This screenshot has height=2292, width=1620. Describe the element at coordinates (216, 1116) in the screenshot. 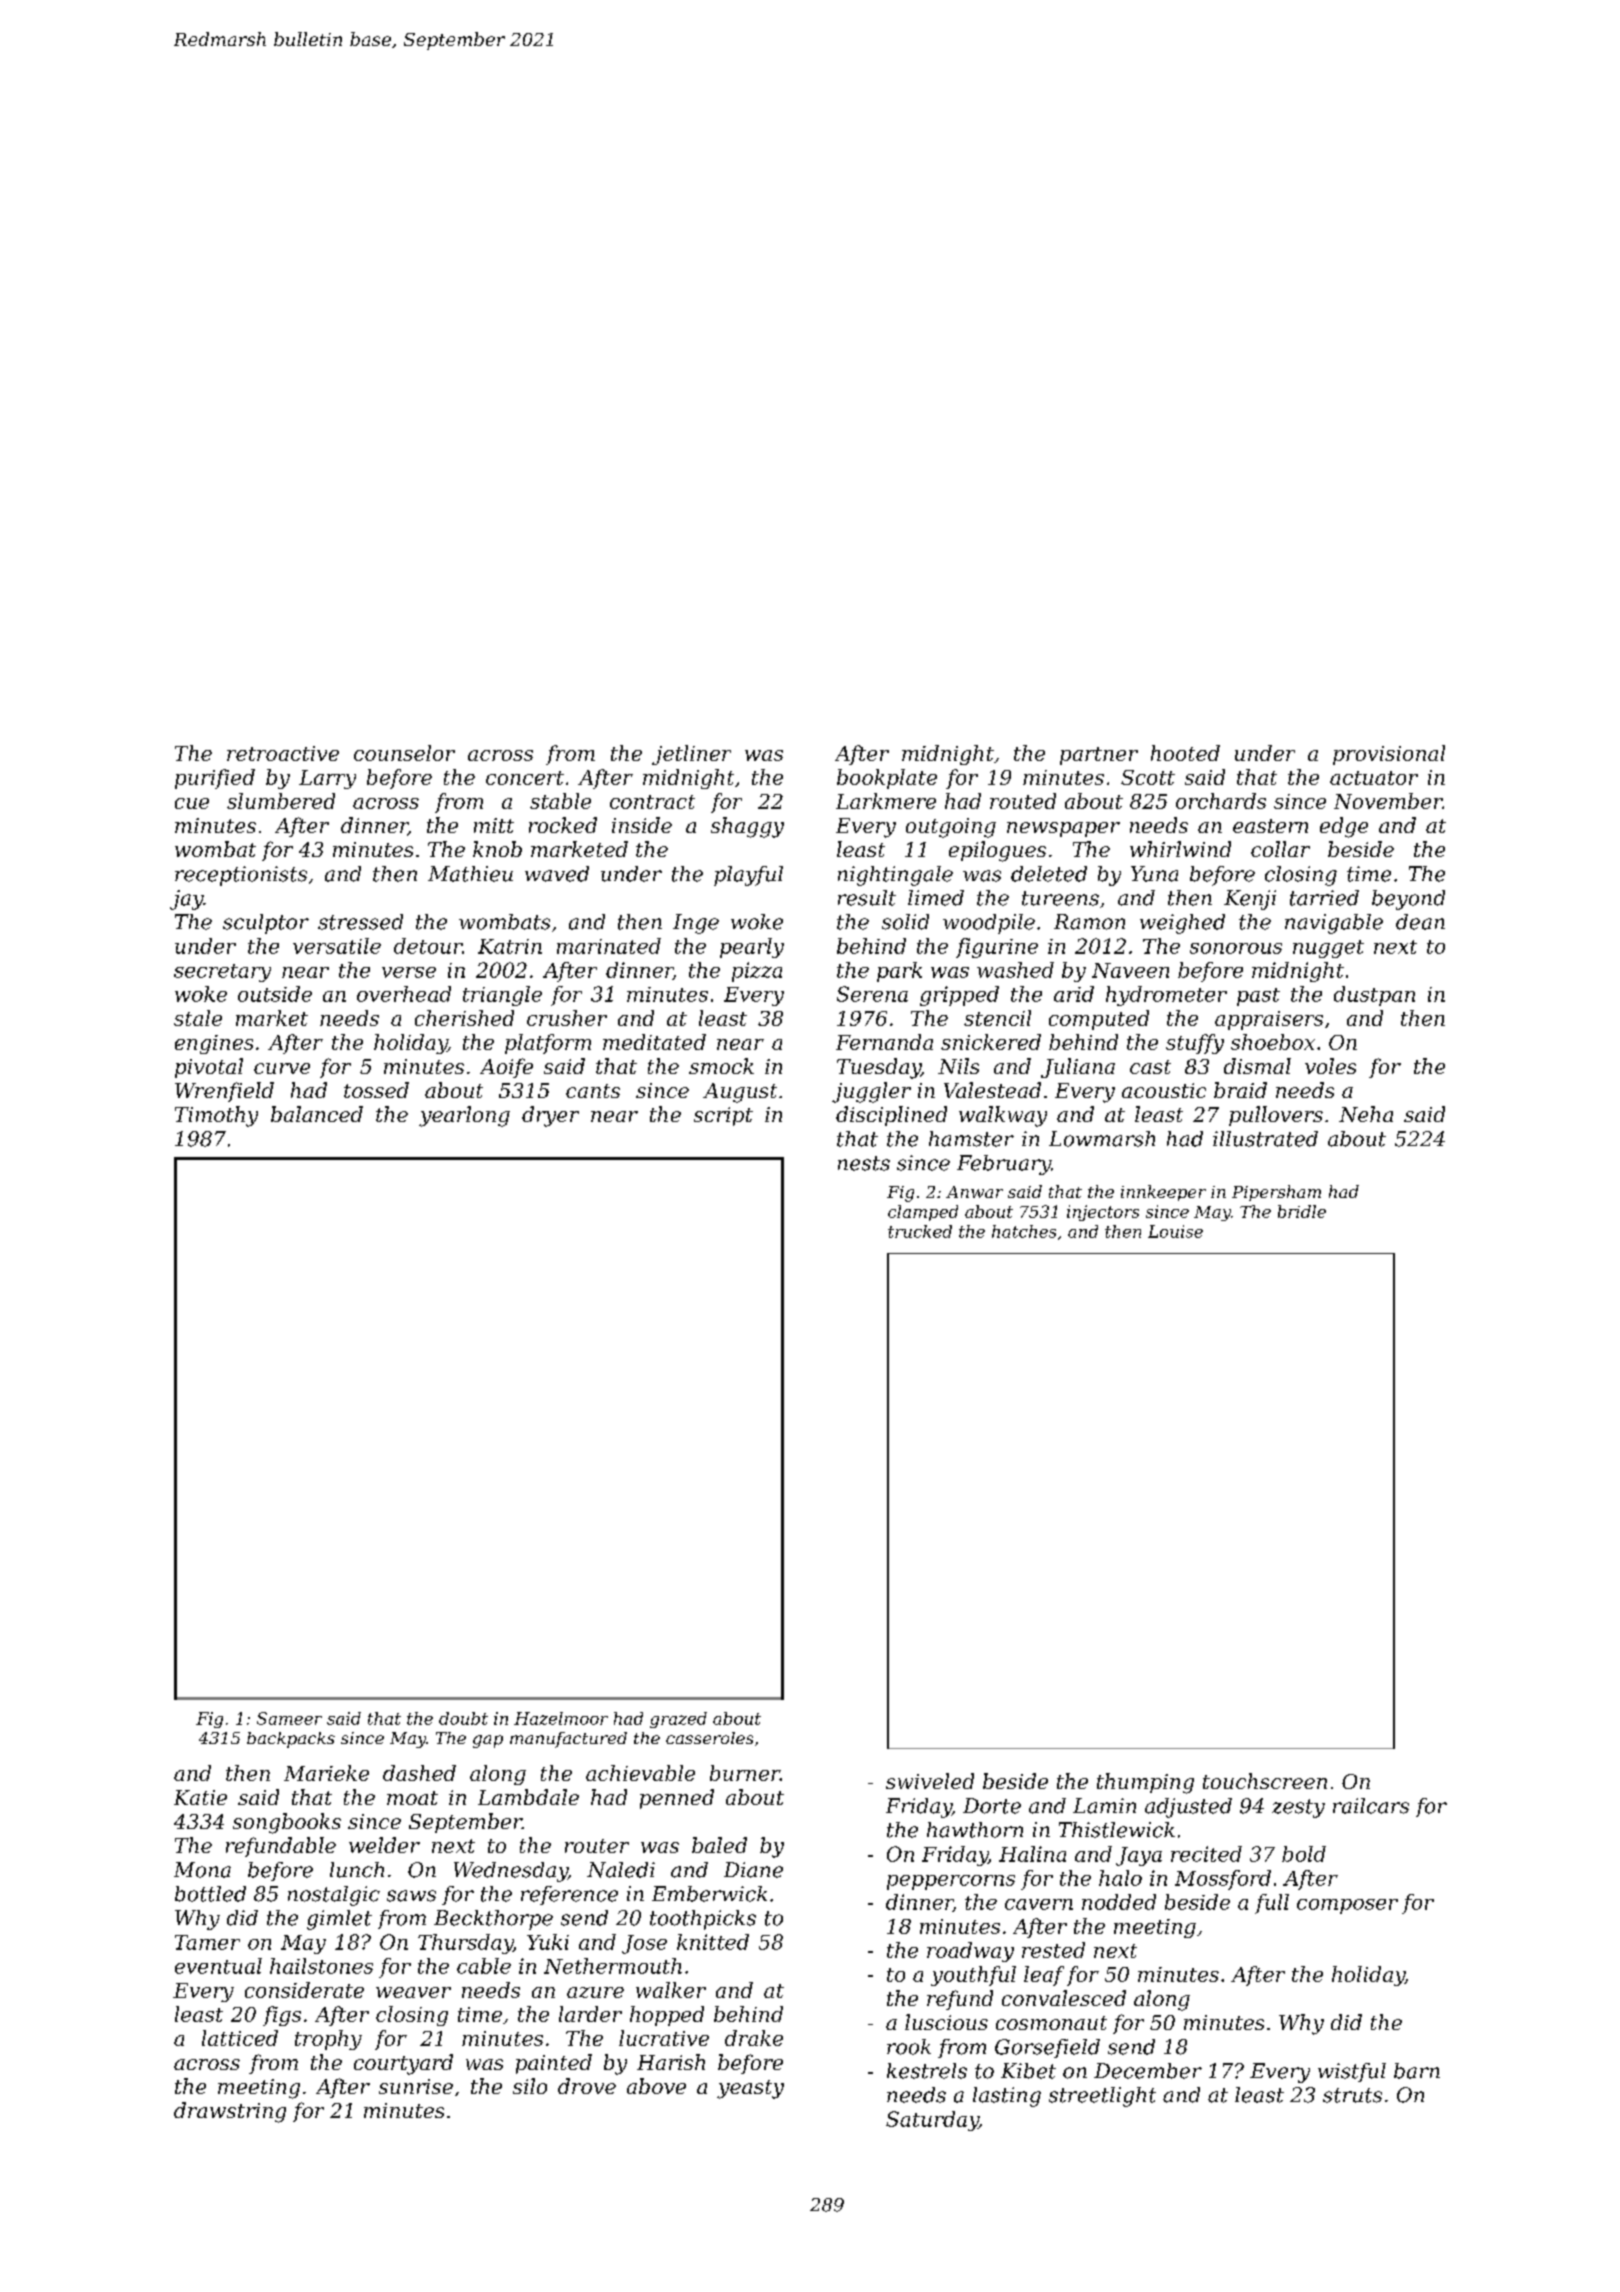

I see `Timothy` at that location.
